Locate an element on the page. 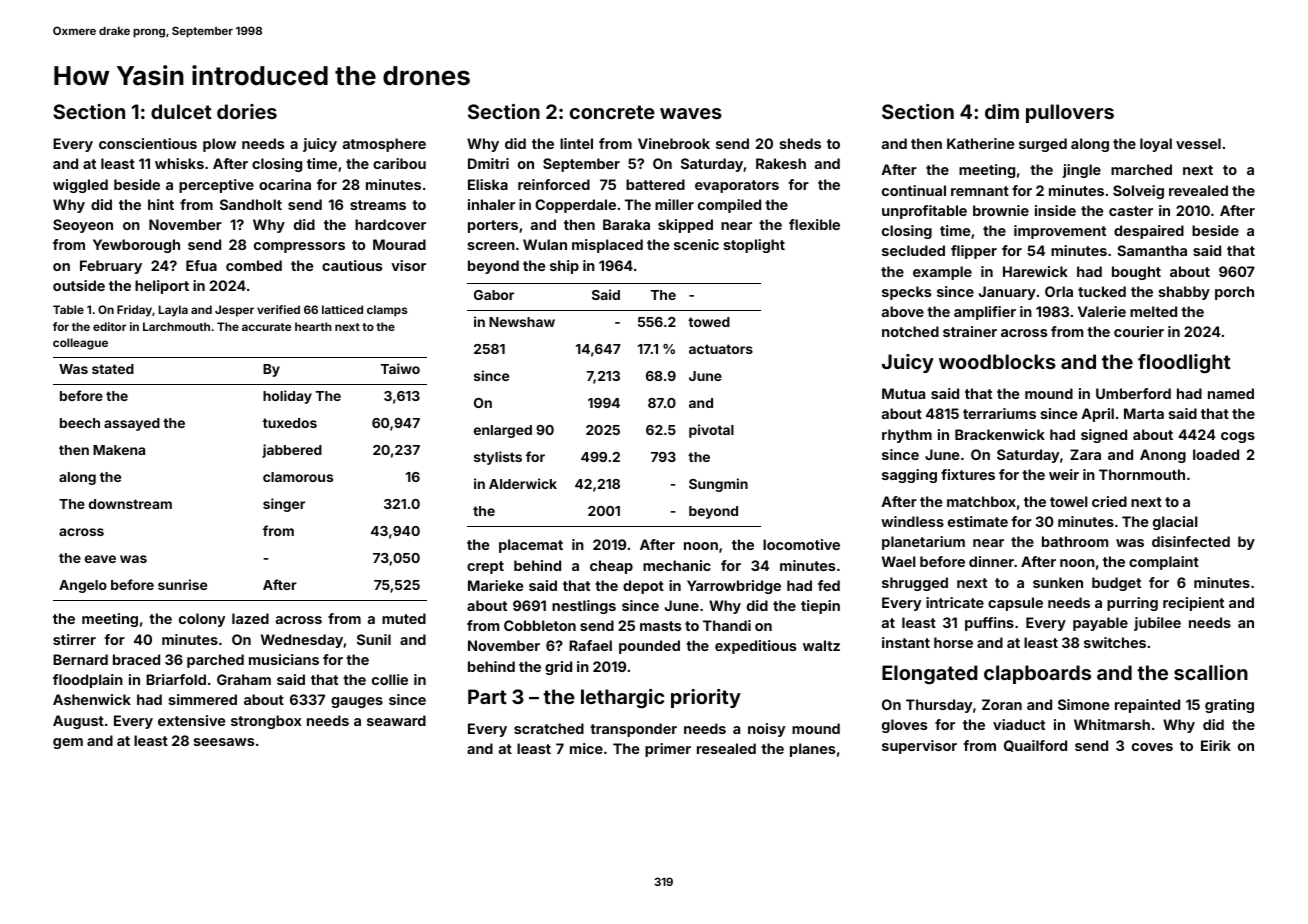 Image resolution: width=1308 pixels, height=924 pixels. seesaws is located at coordinates (224, 742).
